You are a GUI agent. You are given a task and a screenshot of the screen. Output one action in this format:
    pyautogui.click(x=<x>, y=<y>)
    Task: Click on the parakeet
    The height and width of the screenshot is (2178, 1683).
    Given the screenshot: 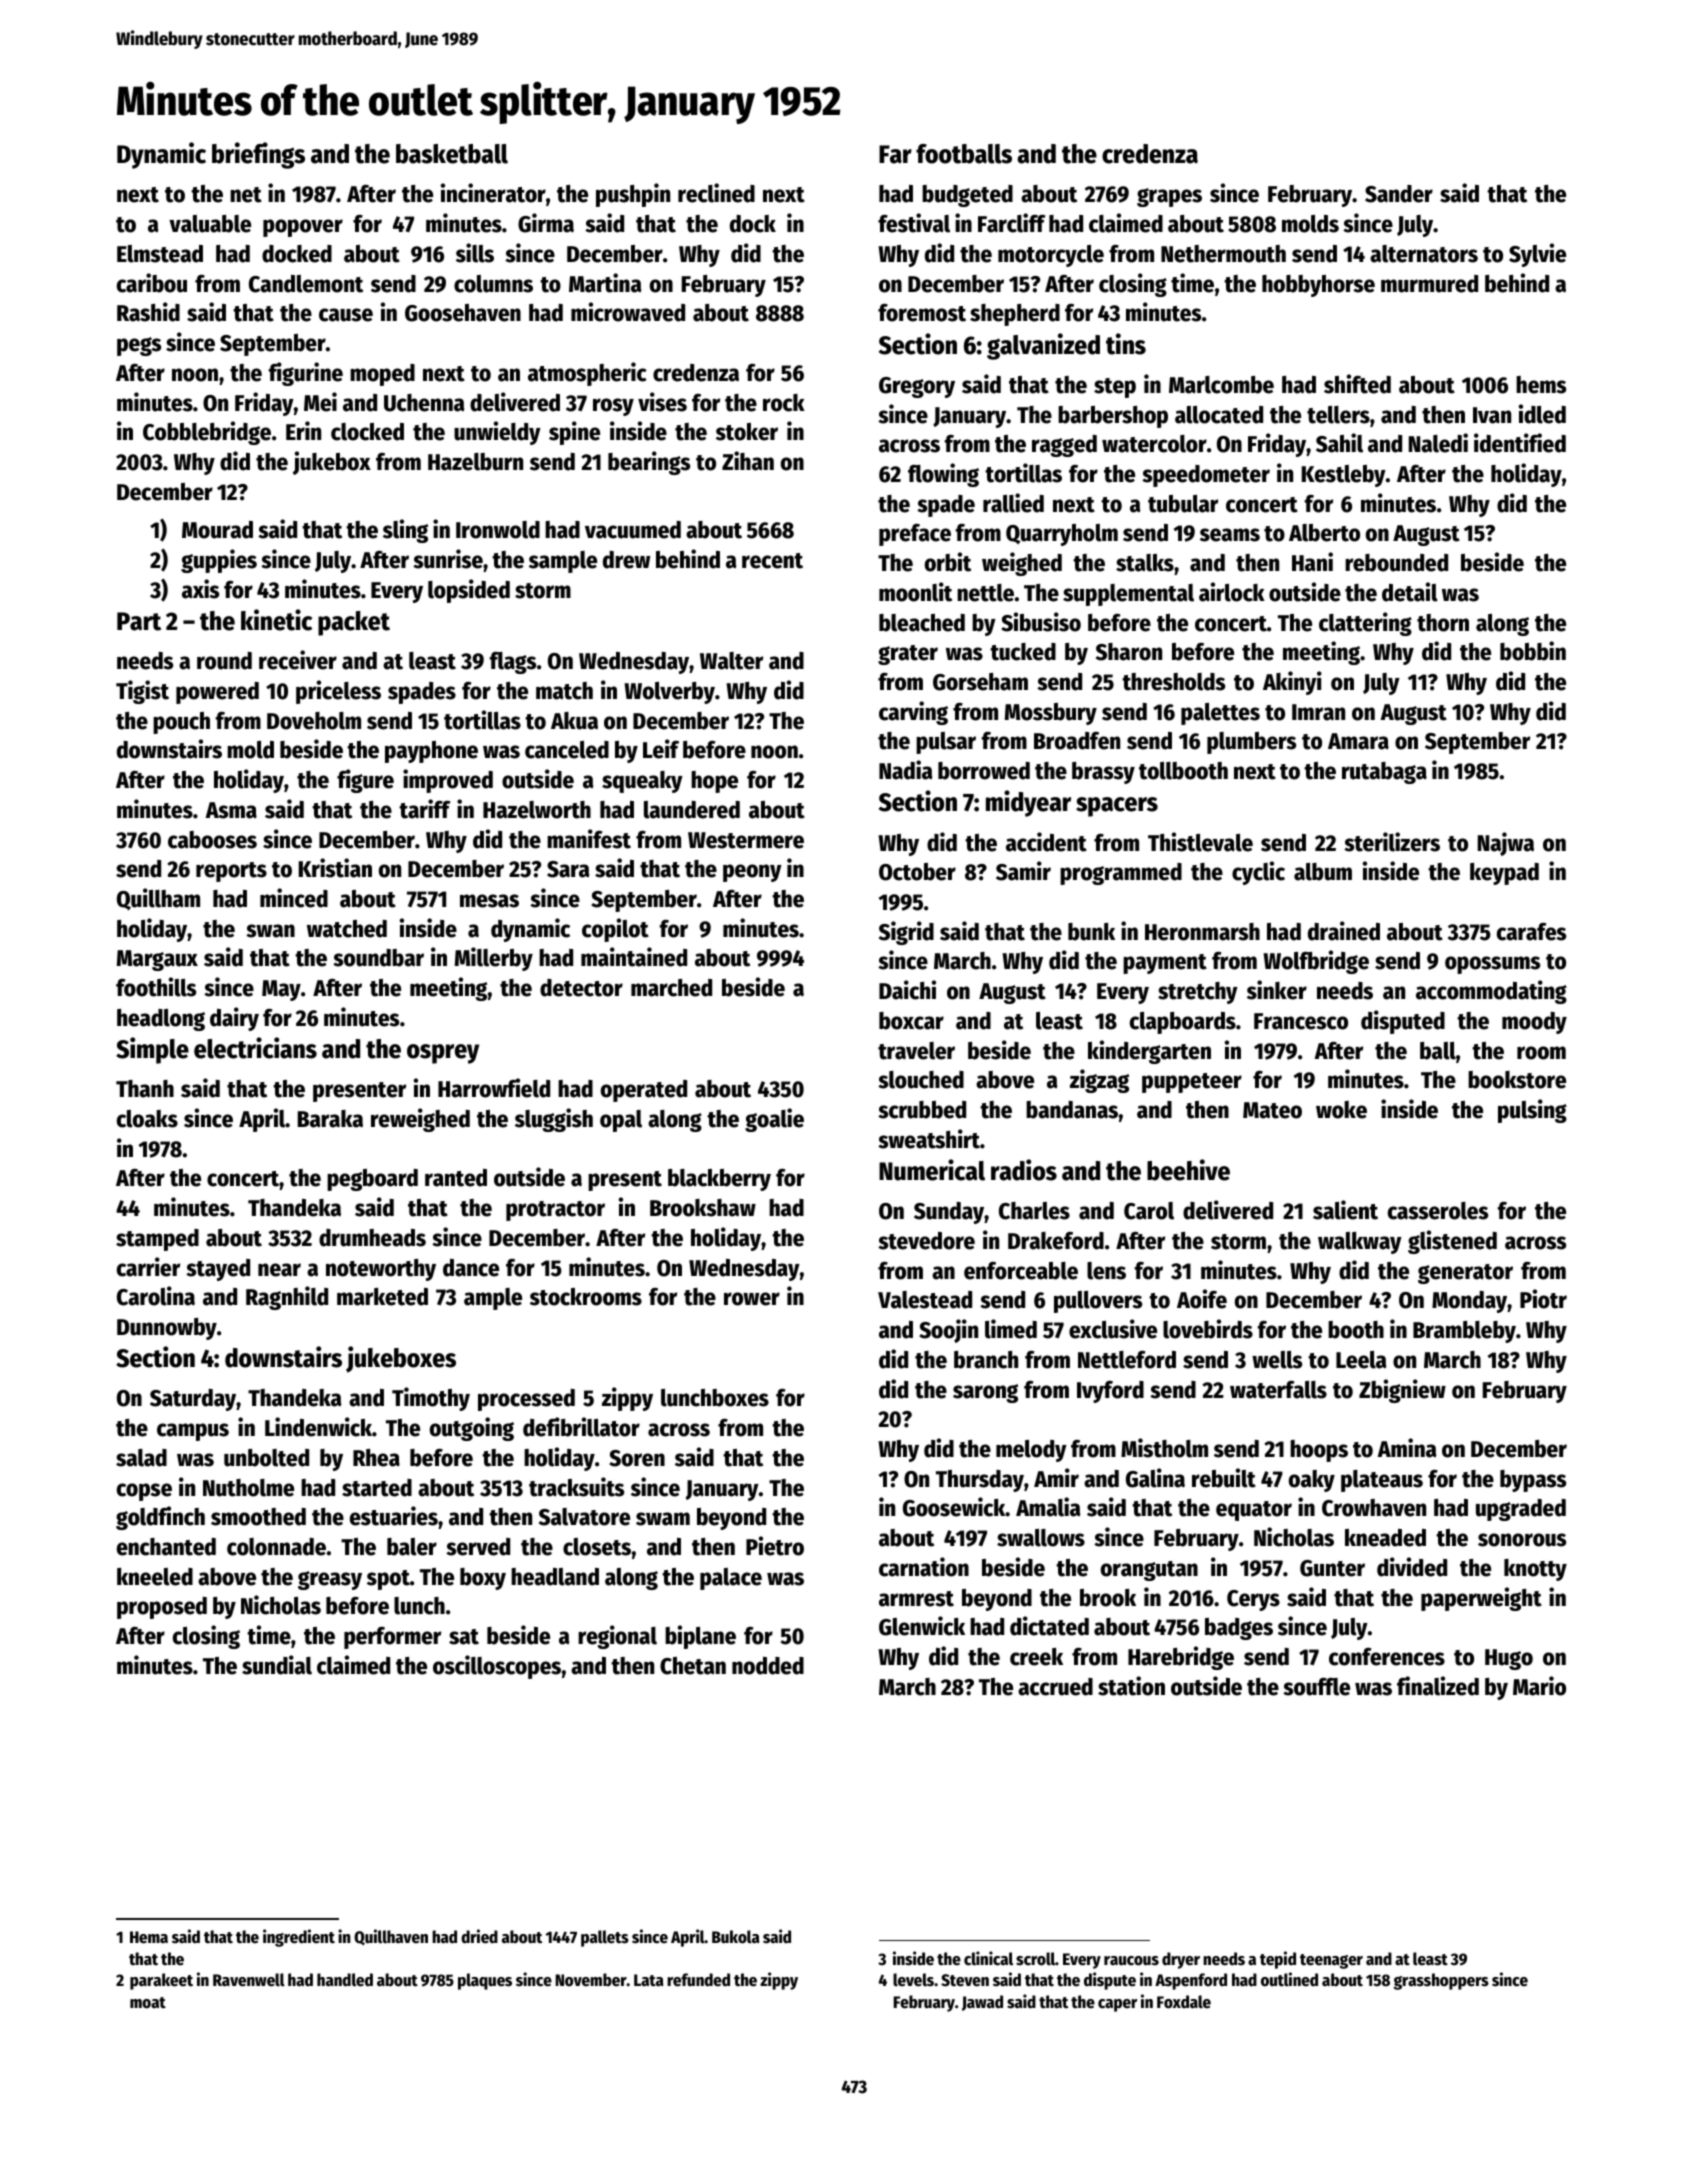 What is the action you would take?
    pyautogui.click(x=161, y=1981)
